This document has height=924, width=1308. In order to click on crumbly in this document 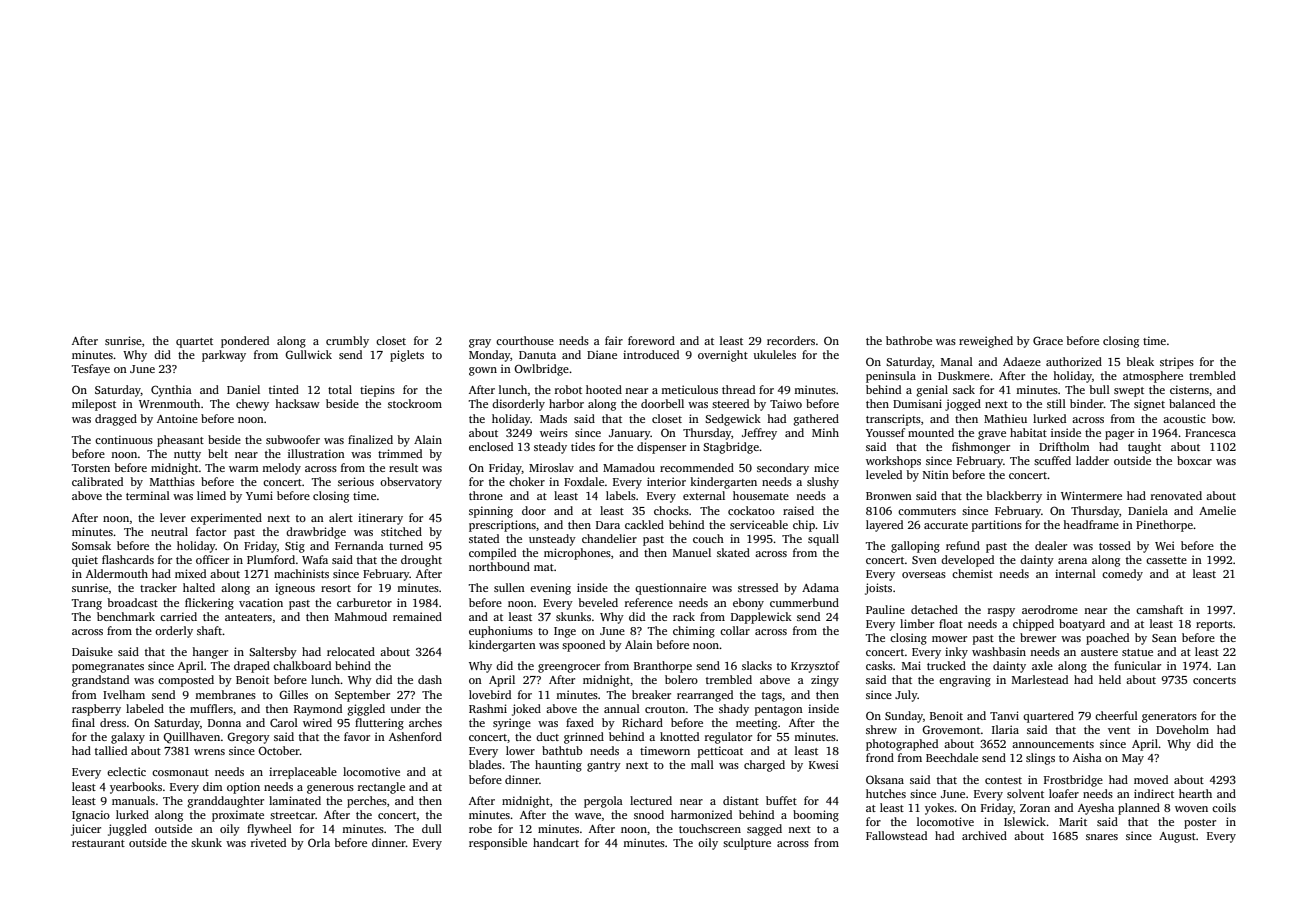, I will do `click(347, 342)`.
